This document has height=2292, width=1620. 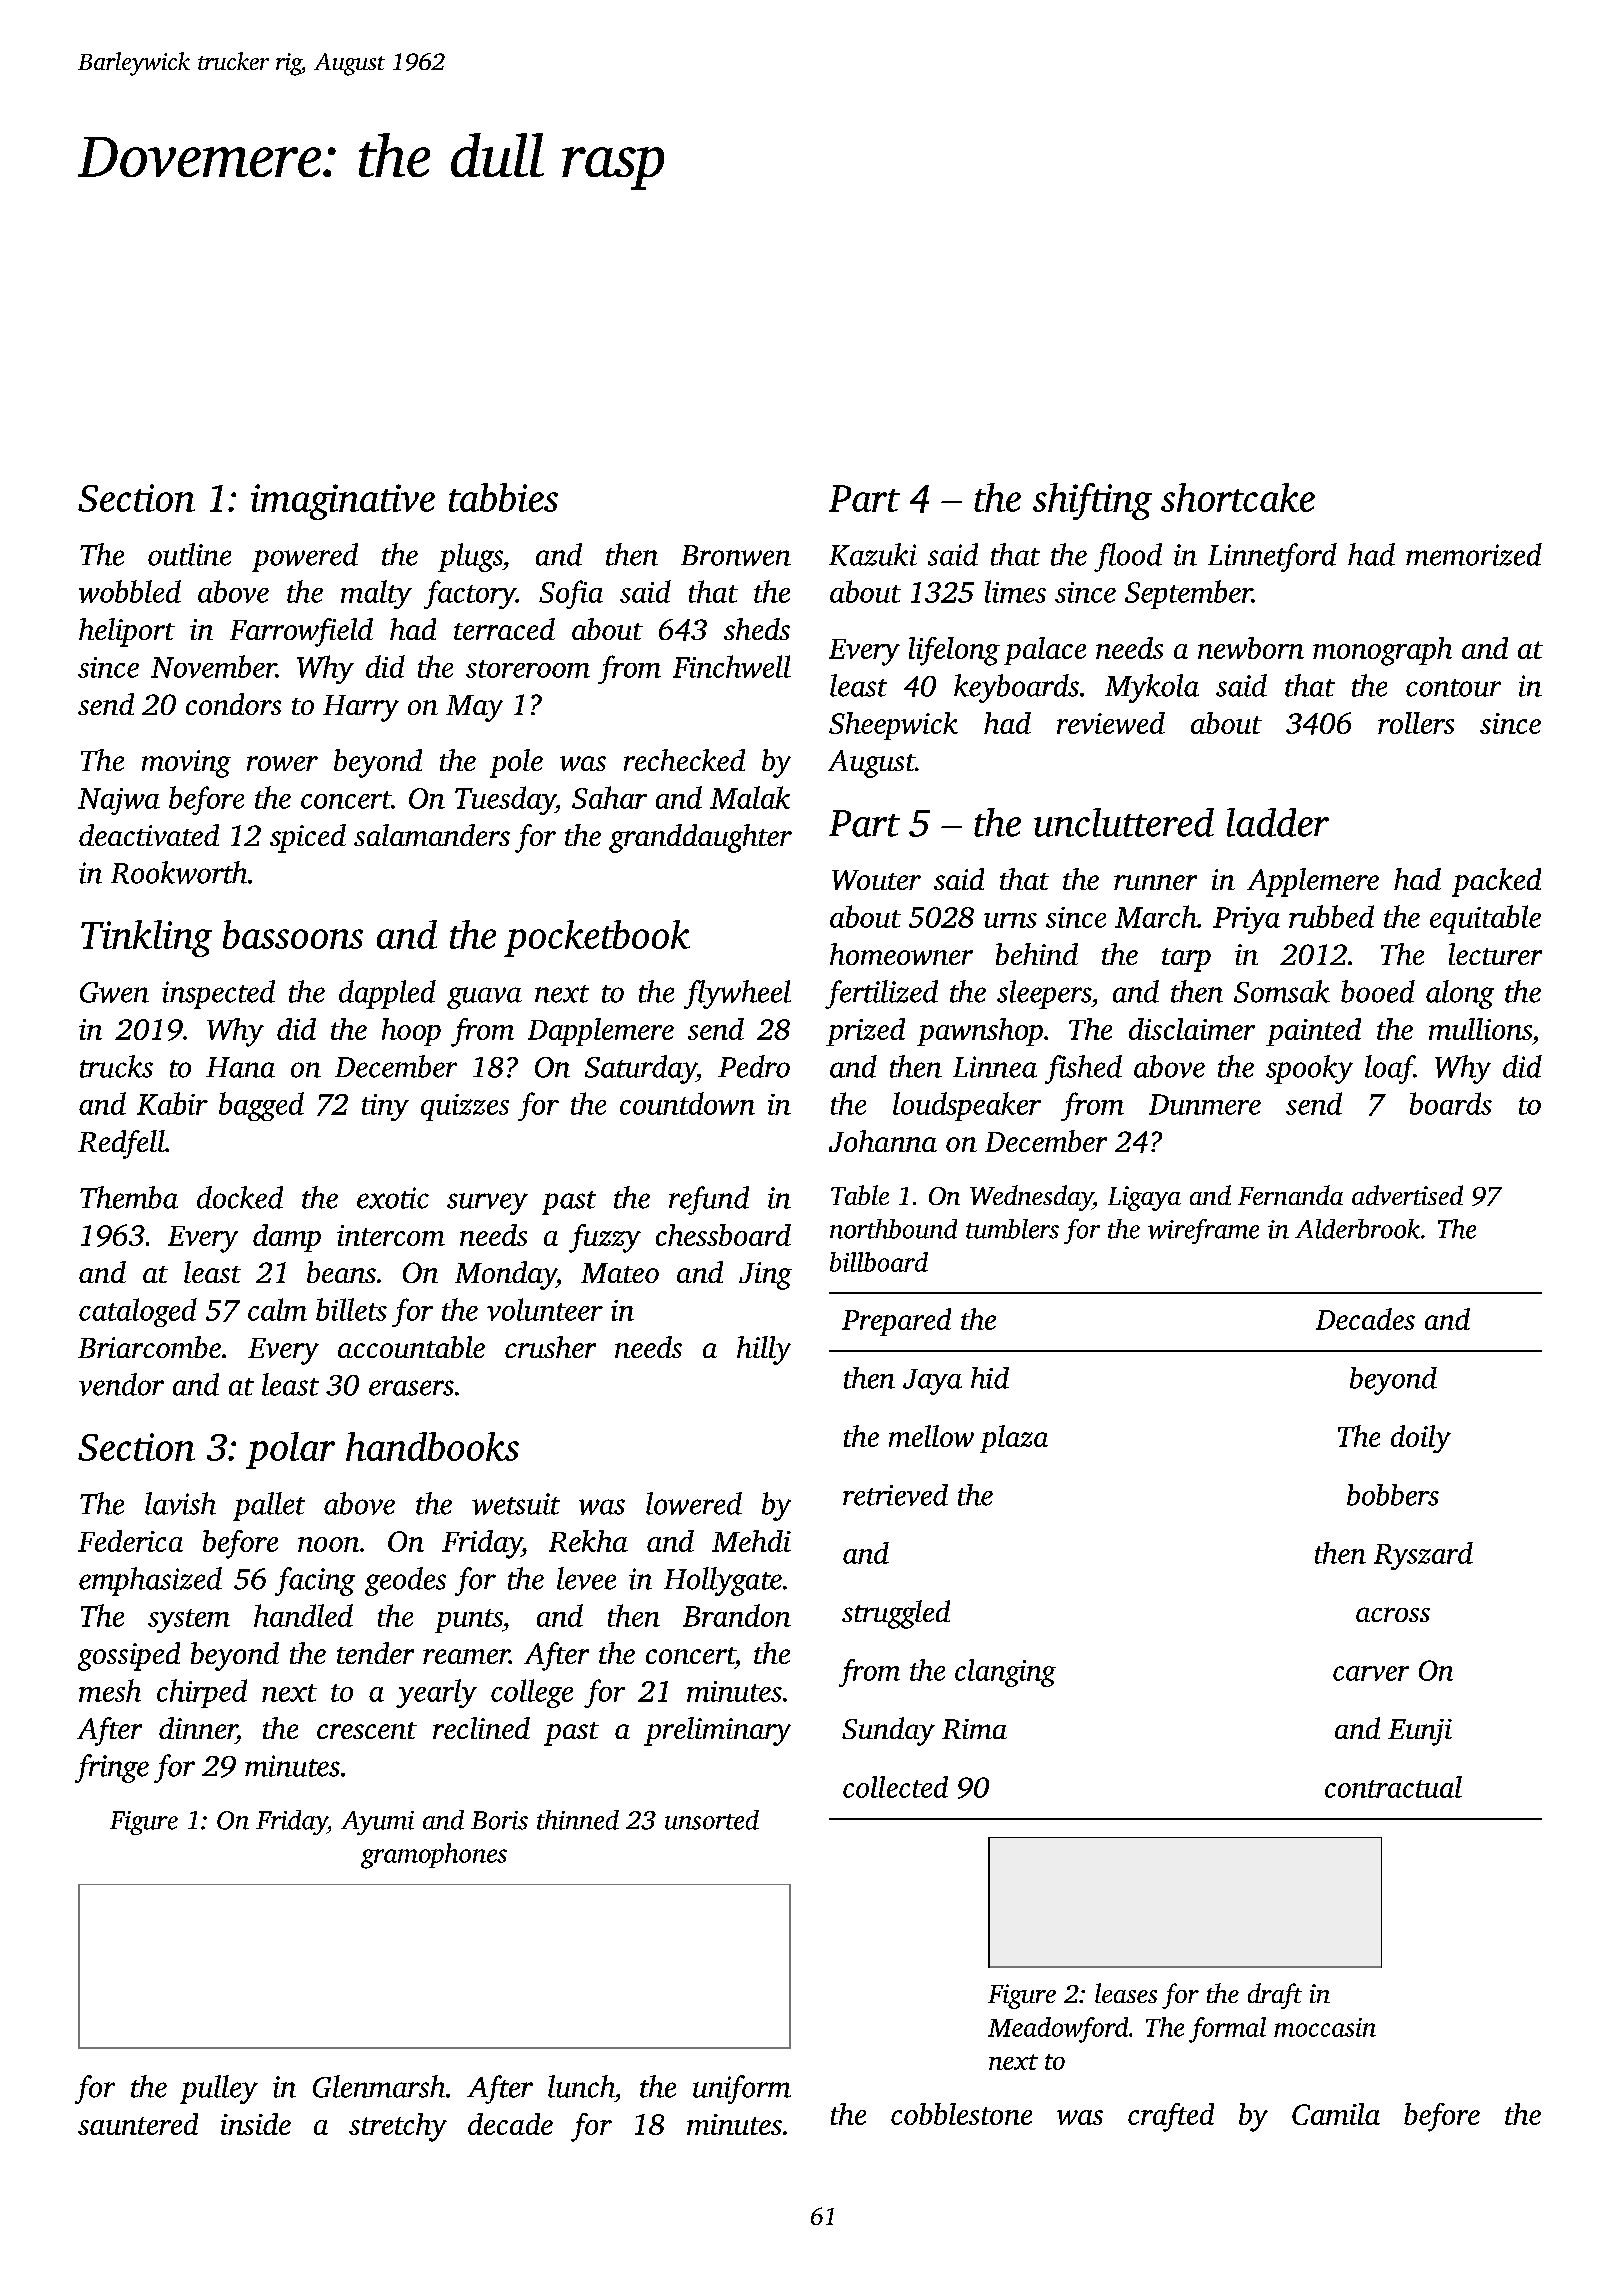 I want to click on cobblestone, so click(x=961, y=2114).
